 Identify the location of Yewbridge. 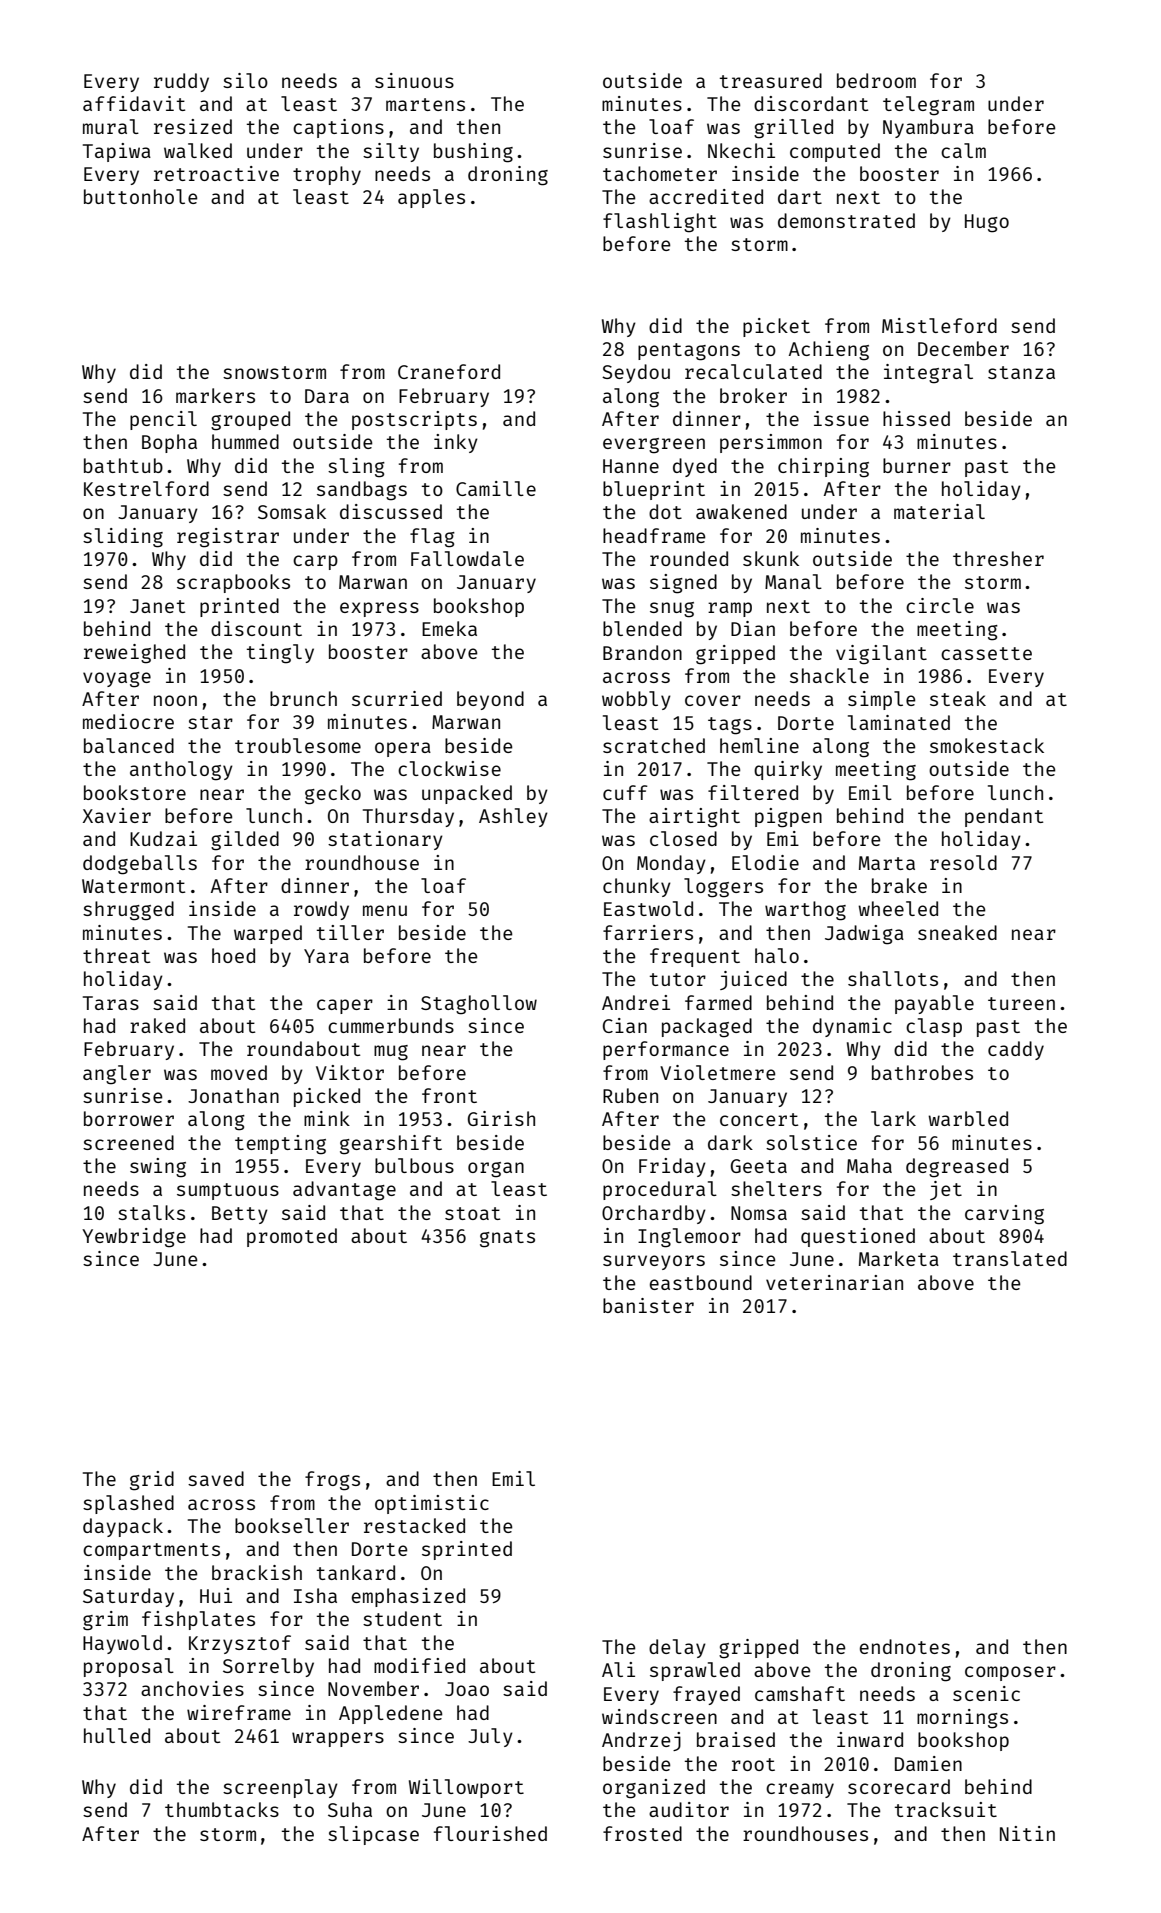
(134, 1238).
